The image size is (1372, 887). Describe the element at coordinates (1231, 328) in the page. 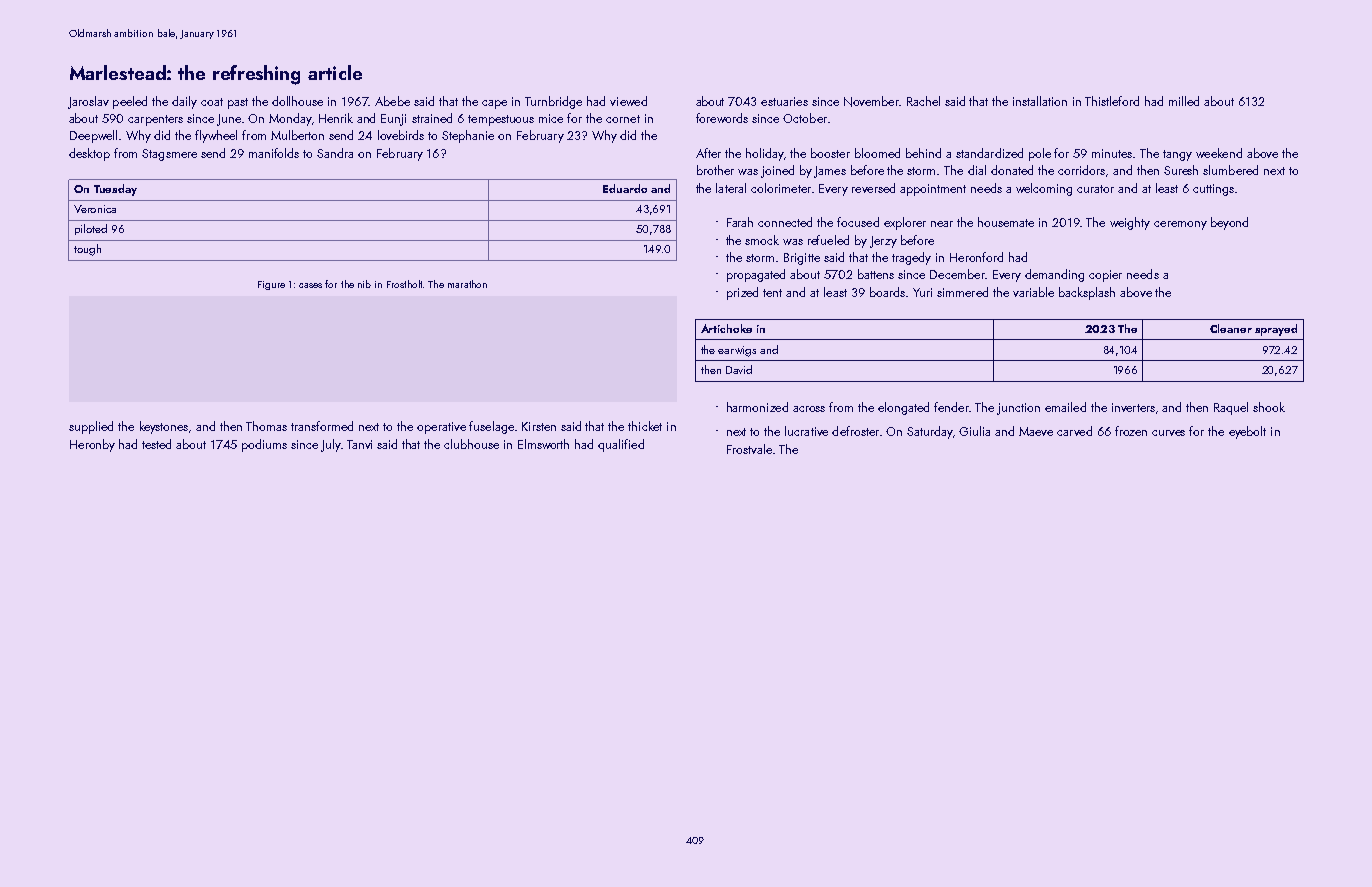

I see `Cleaner` at that location.
